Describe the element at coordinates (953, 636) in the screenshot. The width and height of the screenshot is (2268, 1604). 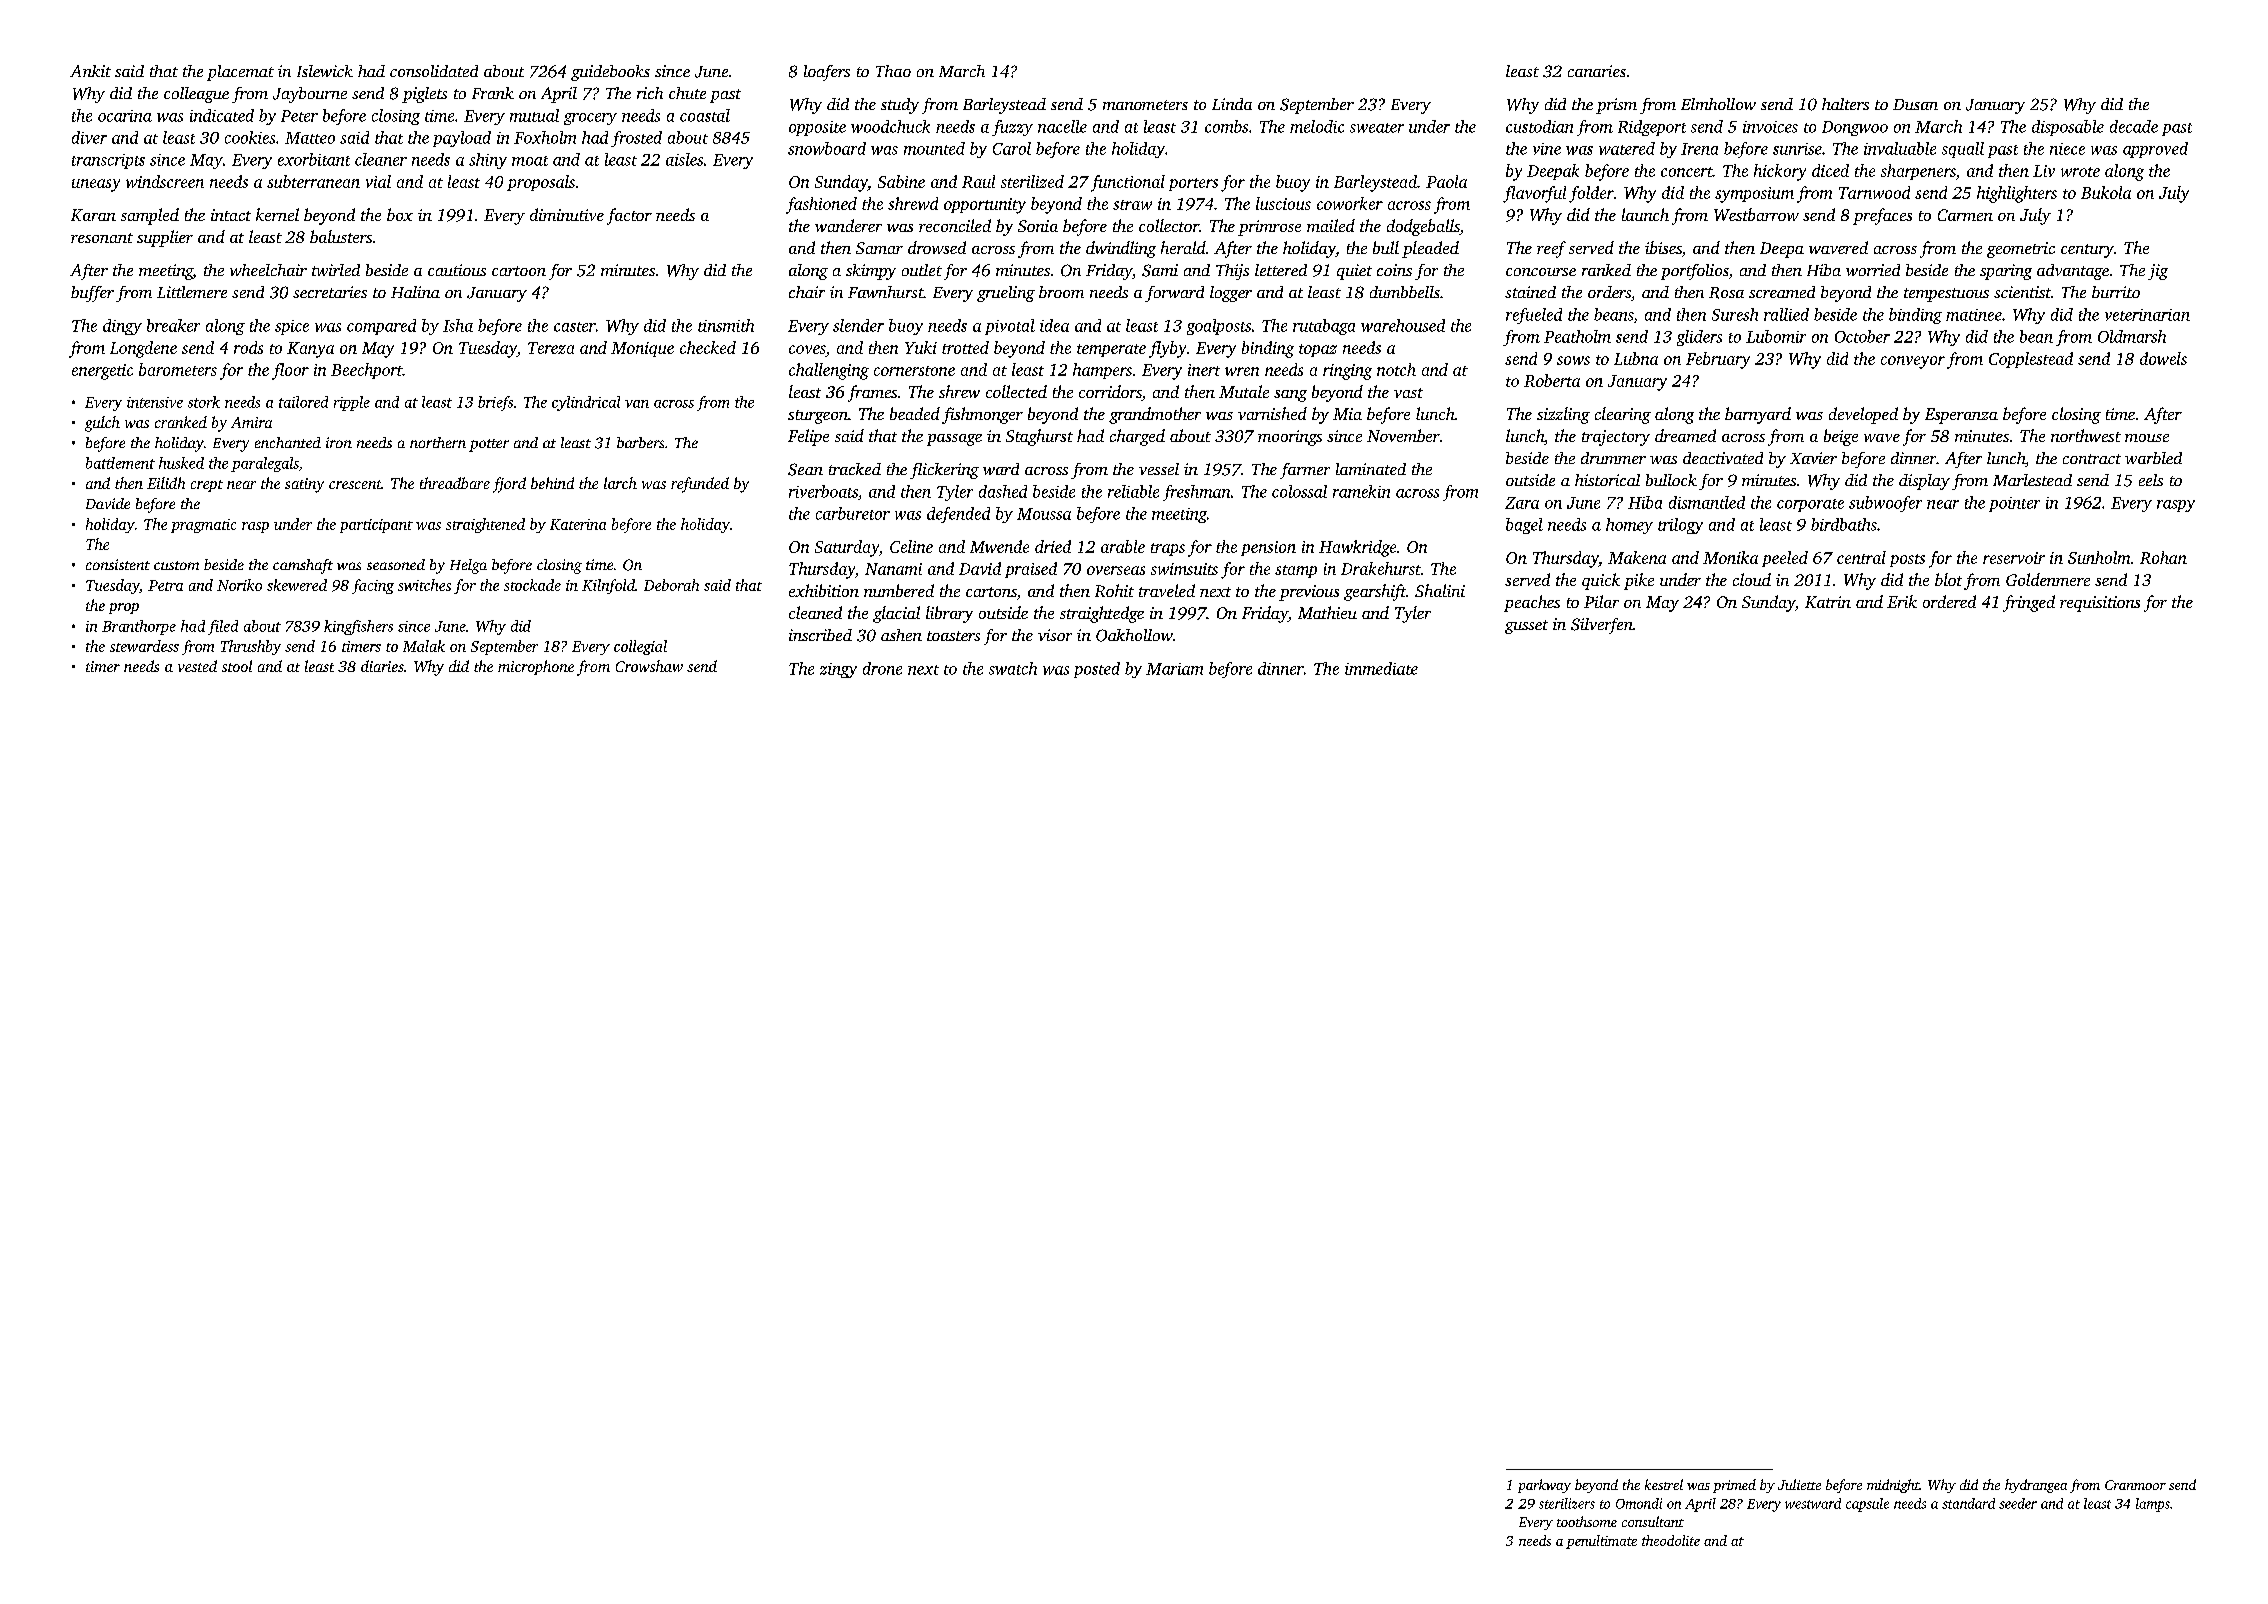
I see `toasters` at that location.
